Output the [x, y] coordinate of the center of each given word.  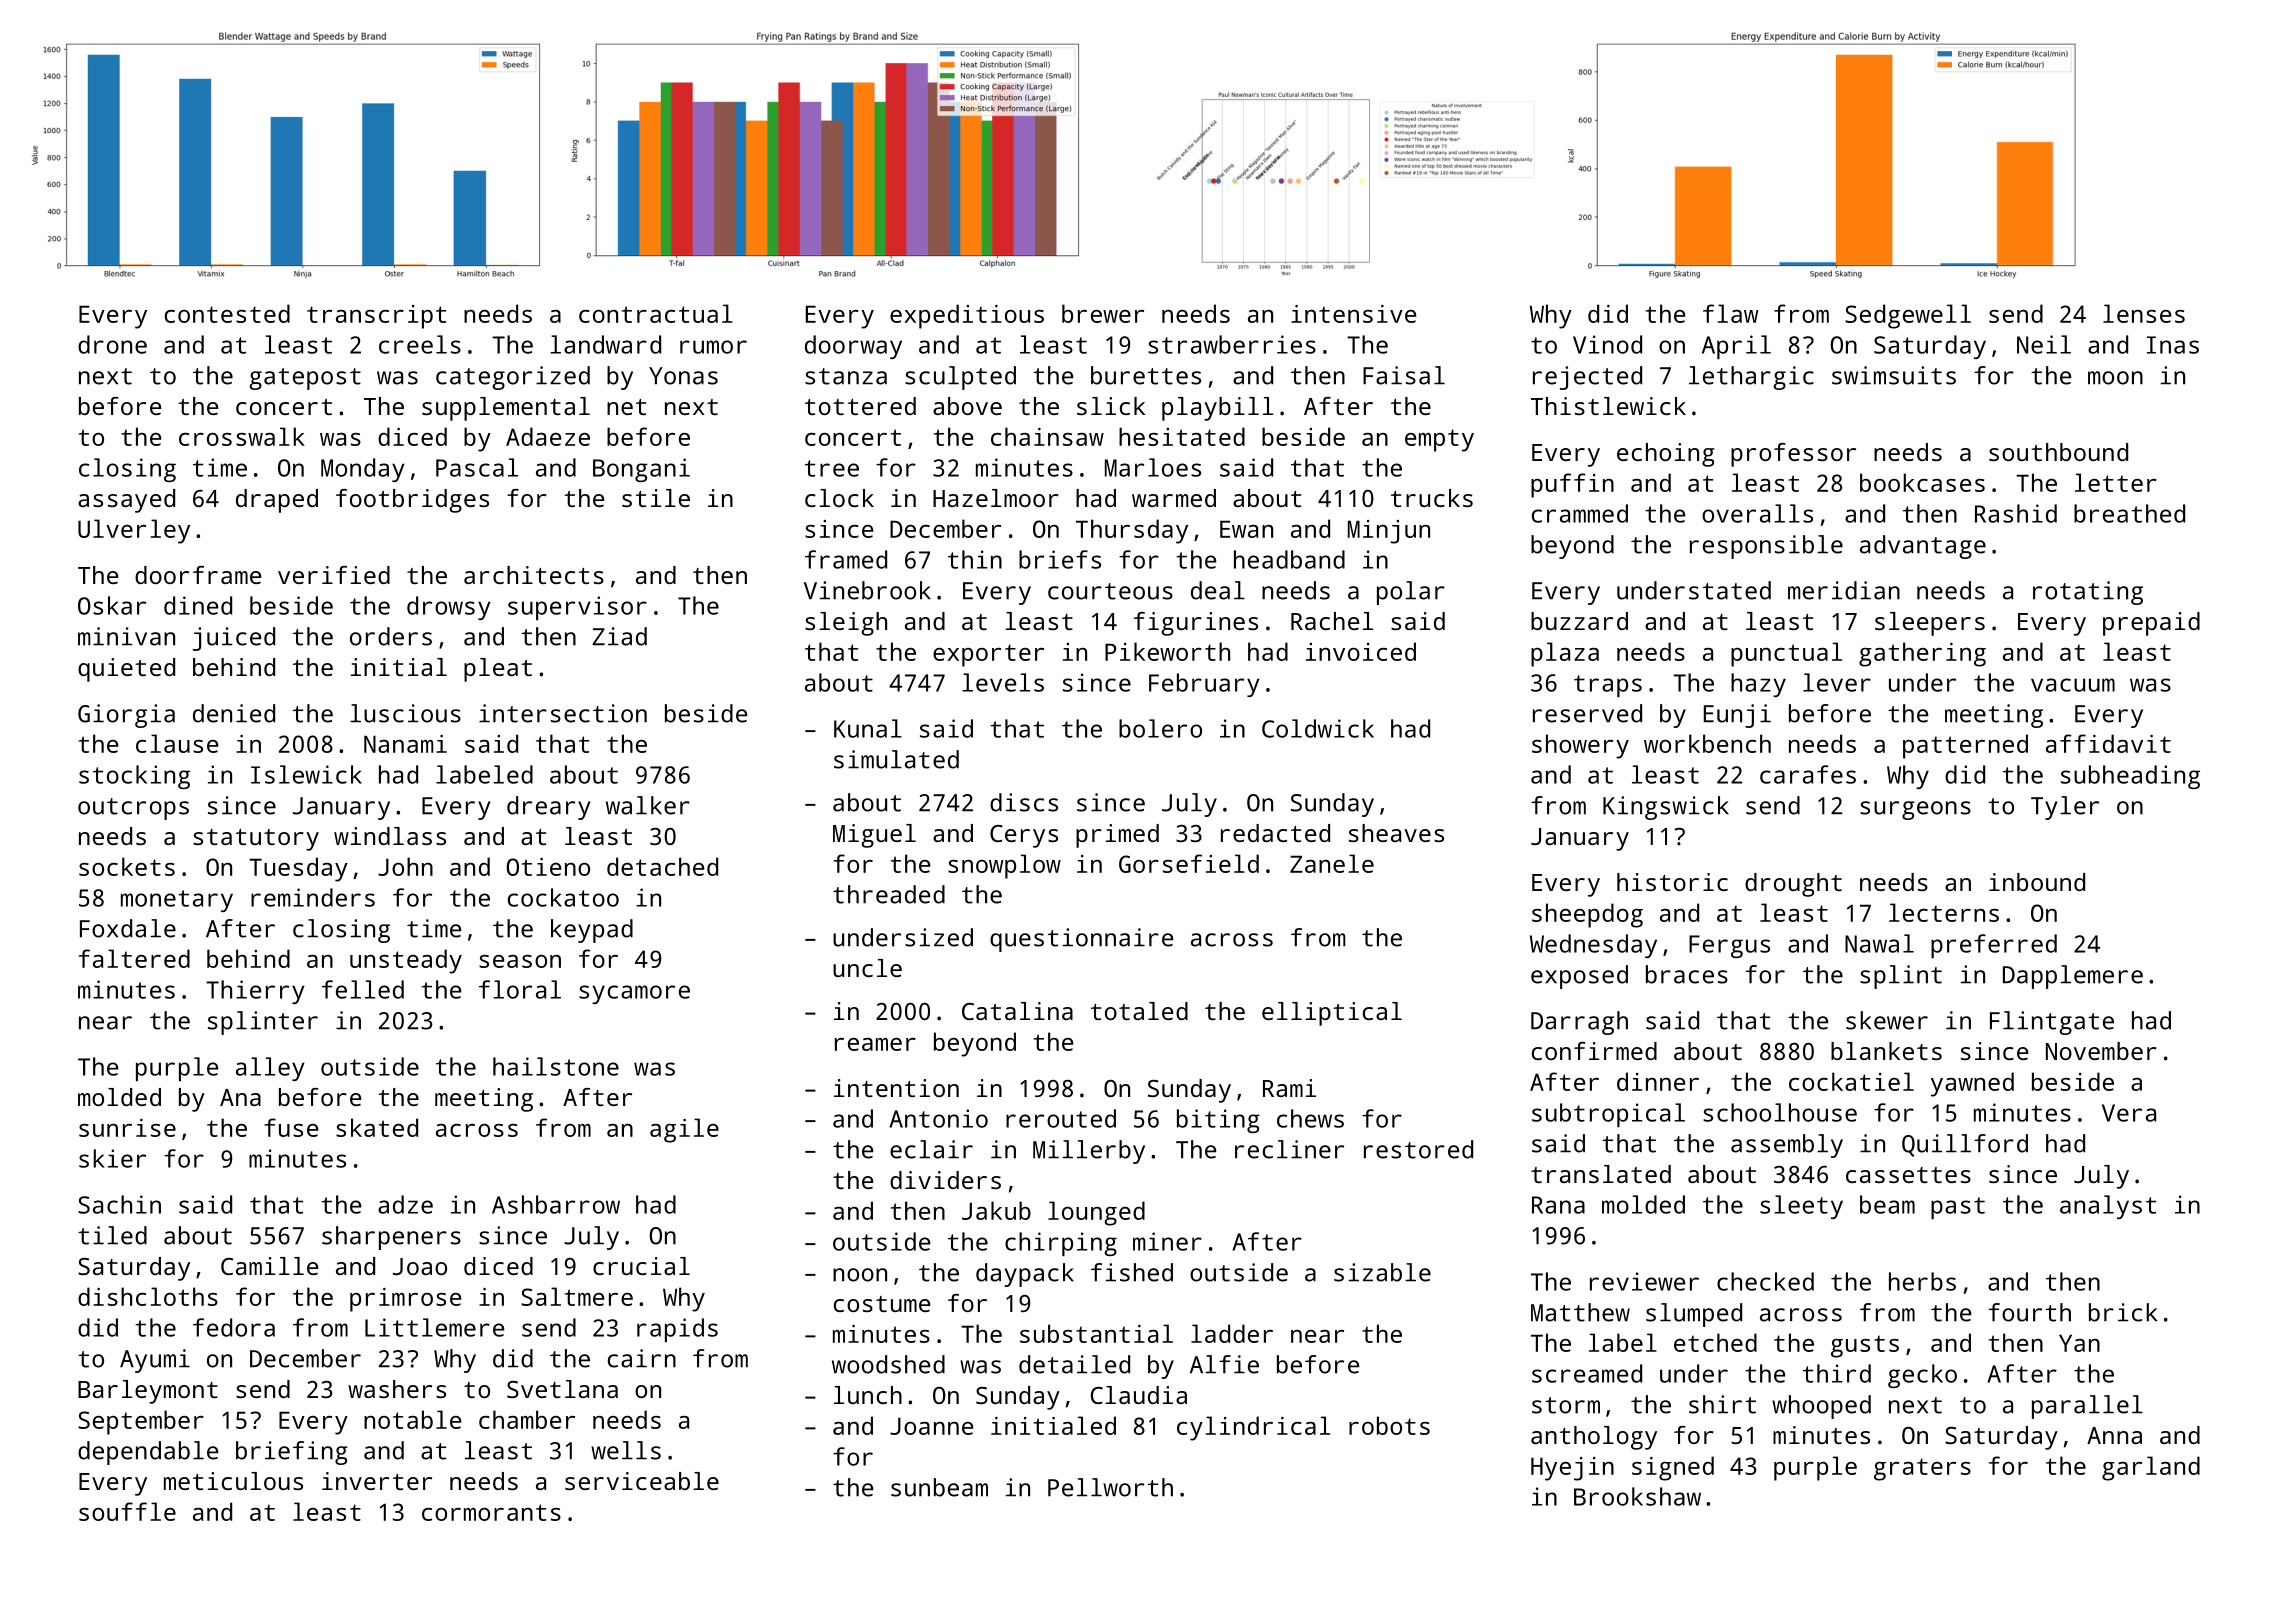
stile [656, 498]
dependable [148, 1453]
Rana [1558, 1205]
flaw [1730, 313]
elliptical [1332, 1014]
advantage [1923, 547]
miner [1167, 1241]
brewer [1103, 313]
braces [1687, 974]
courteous [1110, 591]
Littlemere [434, 1327]
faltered [134, 958]
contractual [656, 313]
